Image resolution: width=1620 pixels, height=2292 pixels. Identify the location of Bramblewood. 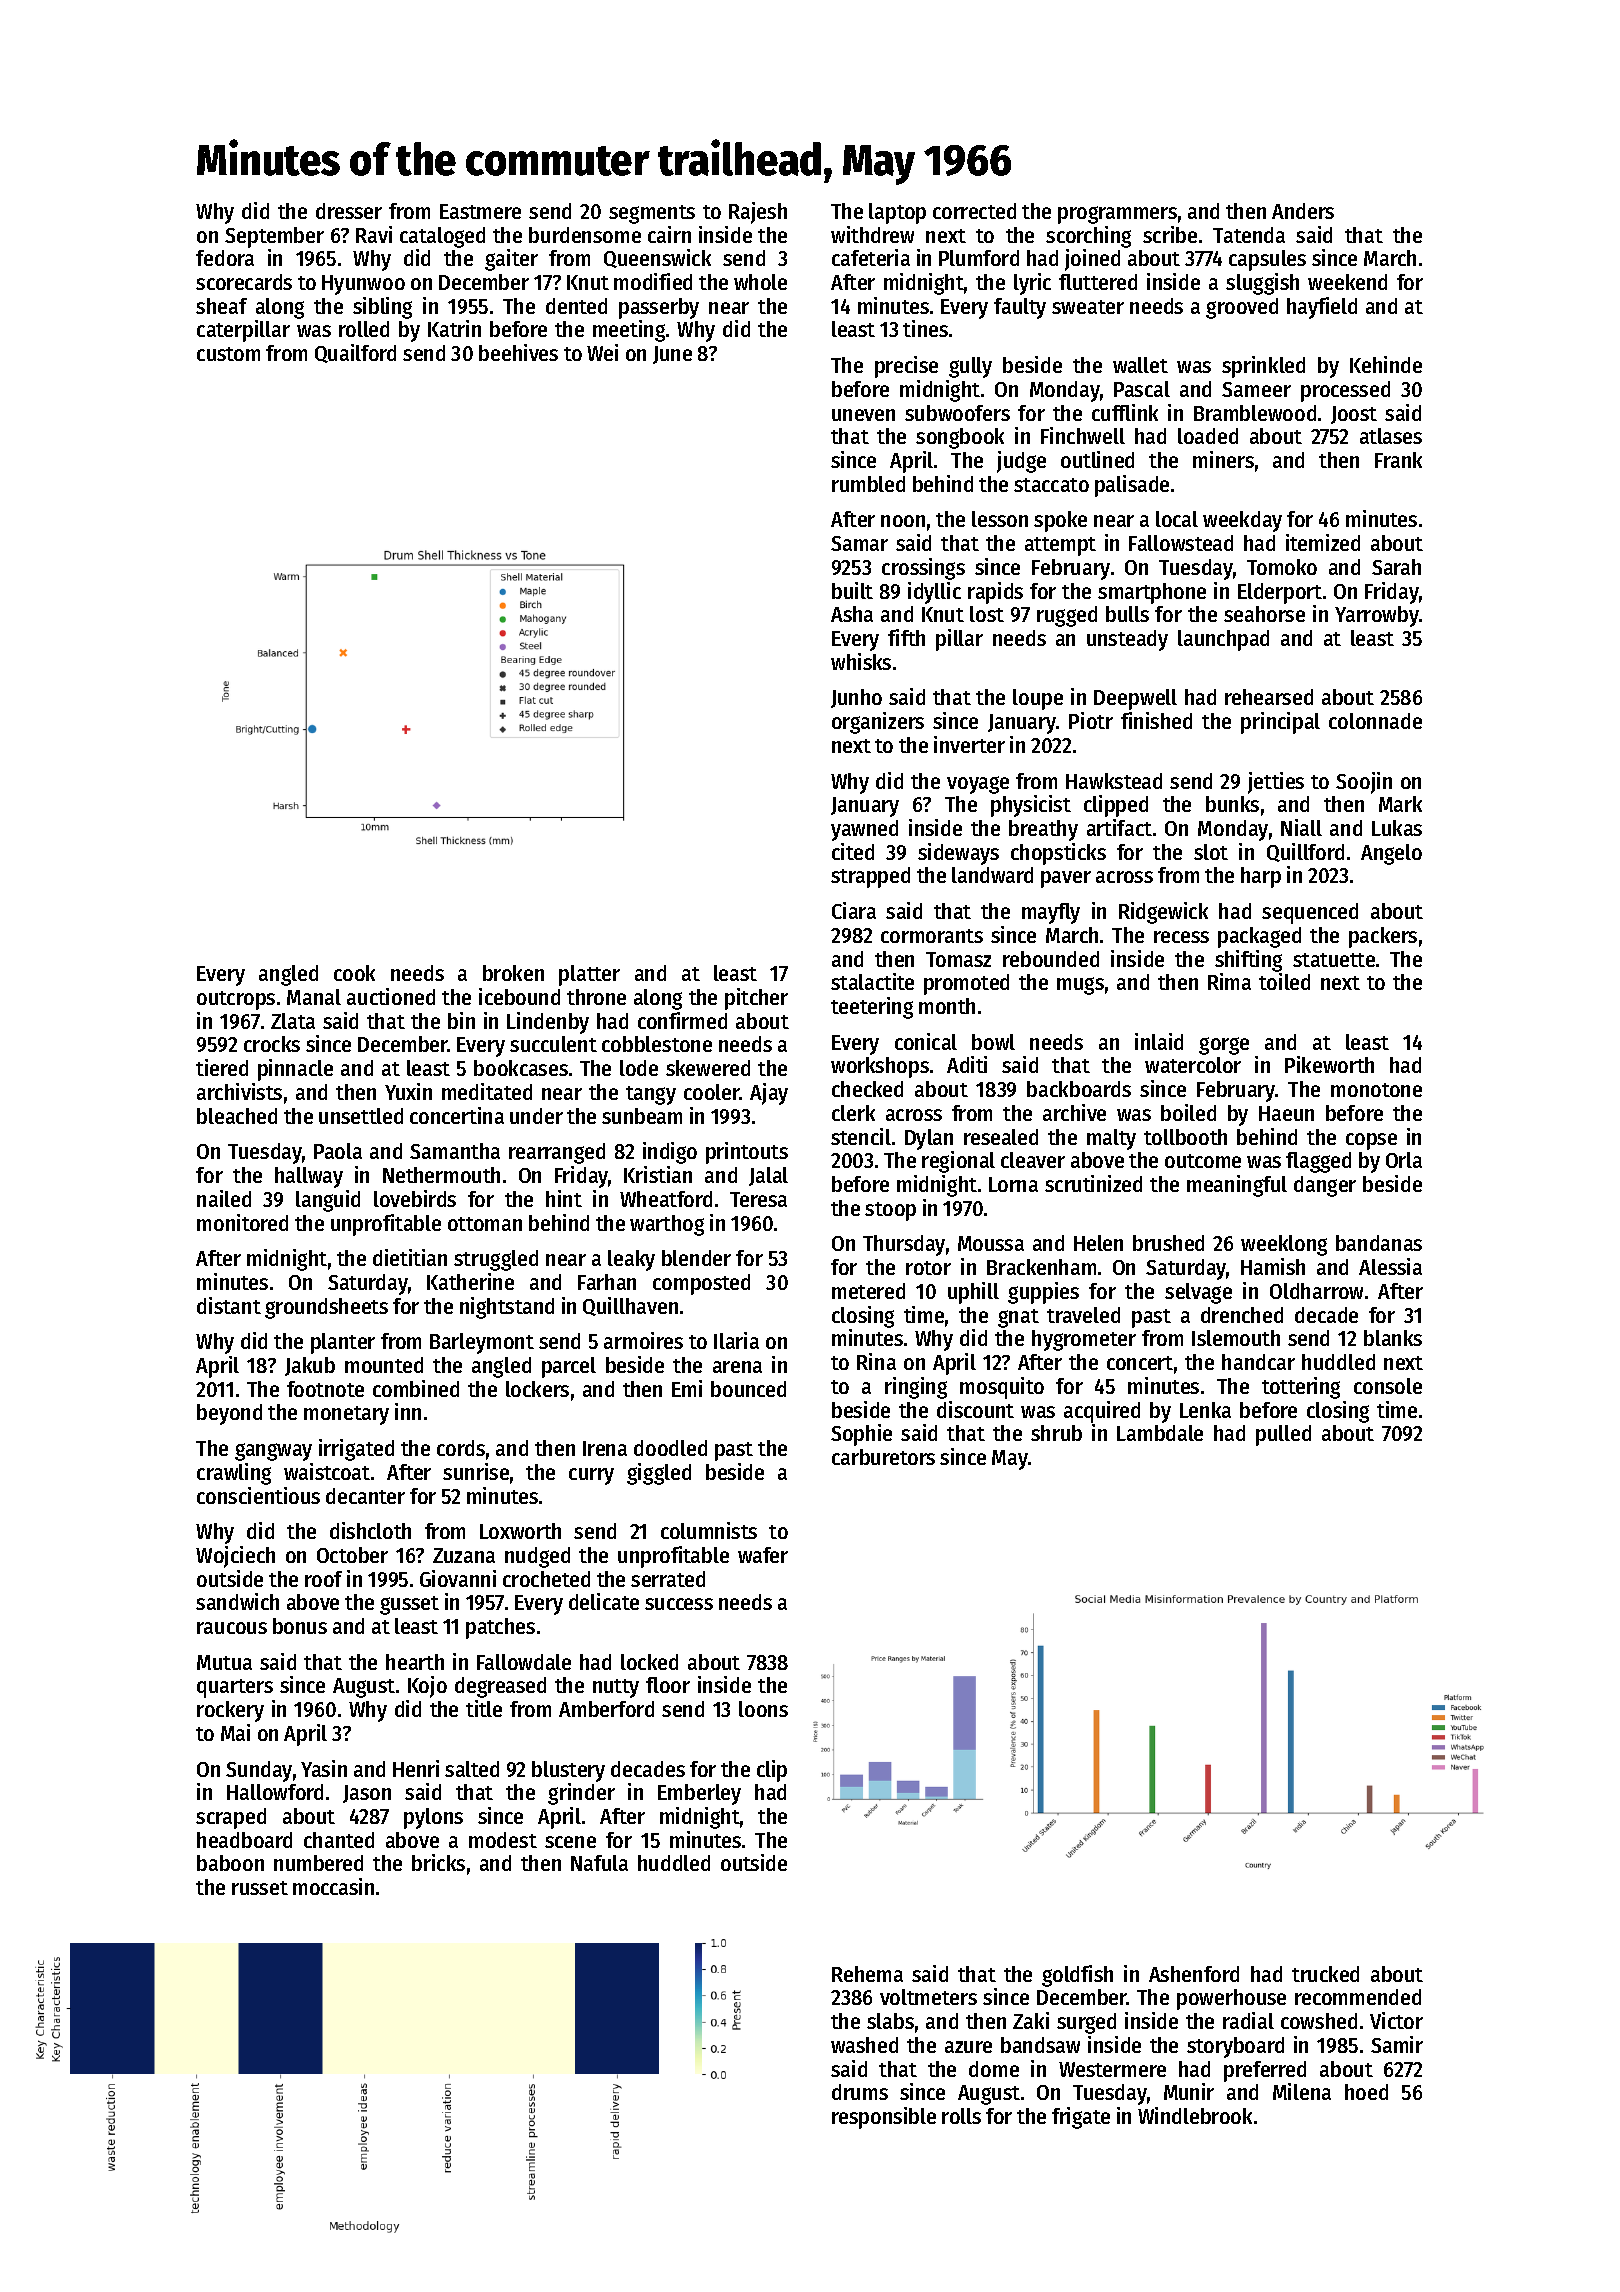
(1255, 413).
